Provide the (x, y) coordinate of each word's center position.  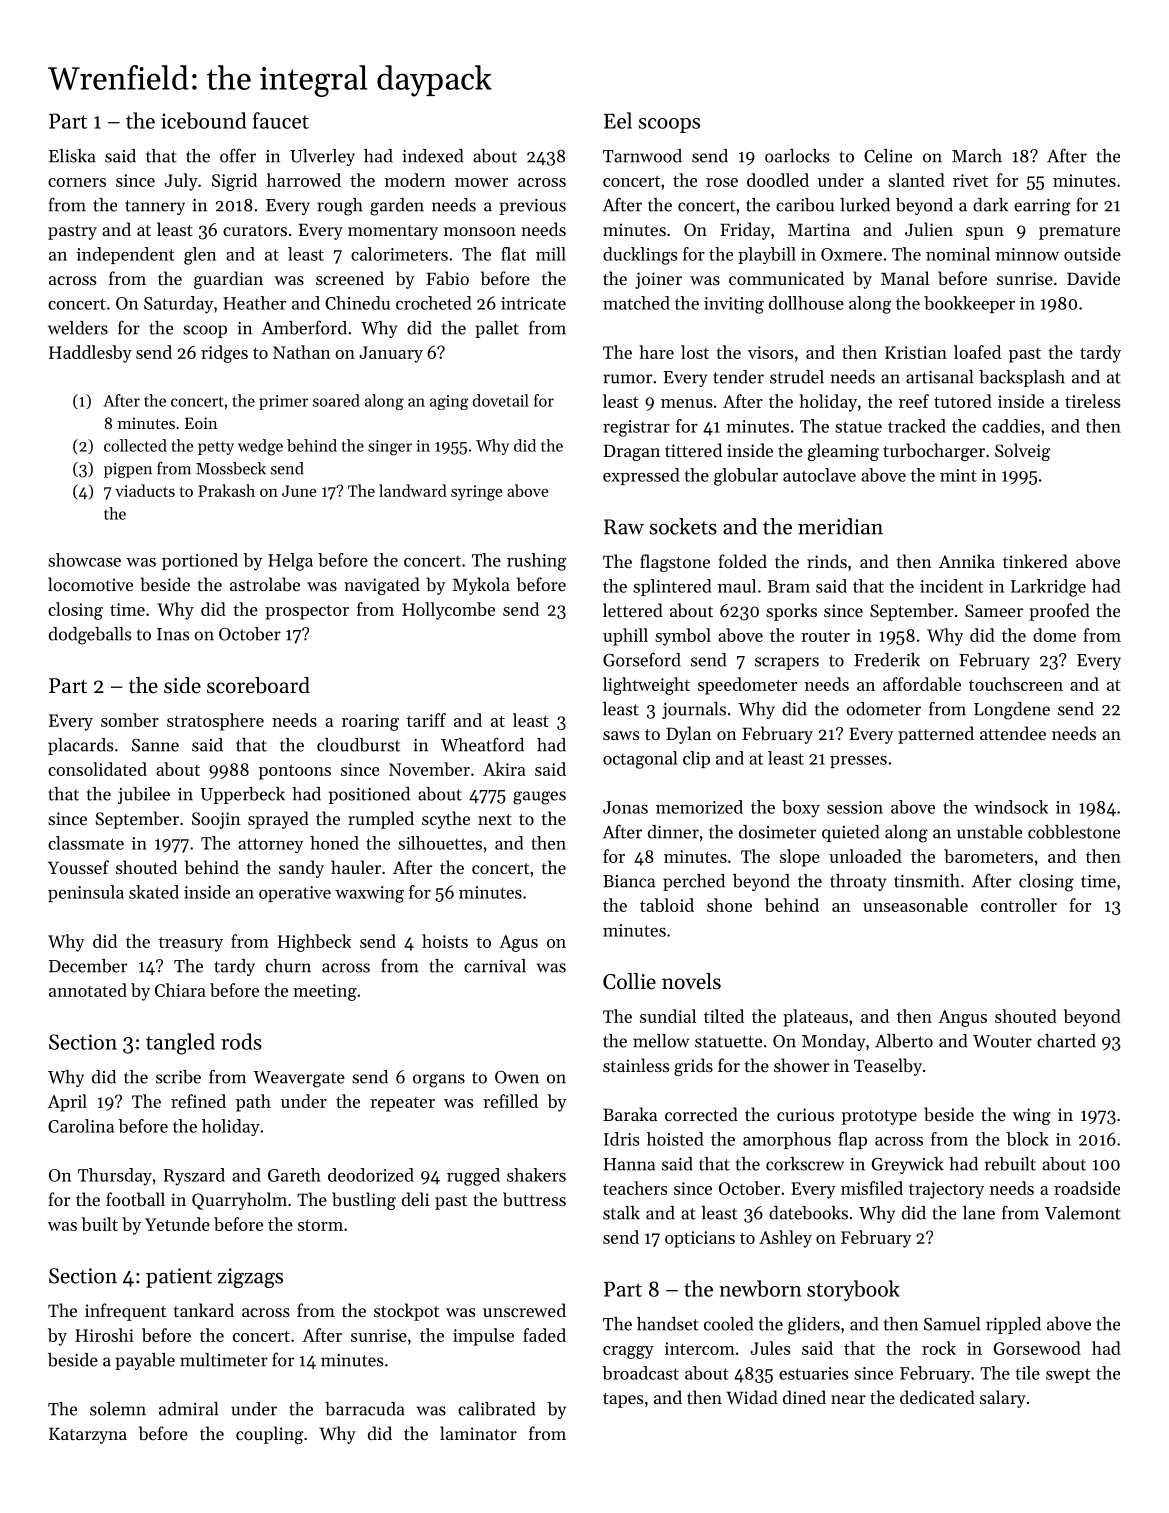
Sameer (994, 610)
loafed (977, 352)
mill (551, 254)
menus (686, 403)
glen (200, 256)
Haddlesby (90, 354)
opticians (700, 1239)
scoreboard (258, 685)
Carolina (81, 1126)
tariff (426, 720)
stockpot (406, 1312)
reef (914, 401)
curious (805, 1114)
